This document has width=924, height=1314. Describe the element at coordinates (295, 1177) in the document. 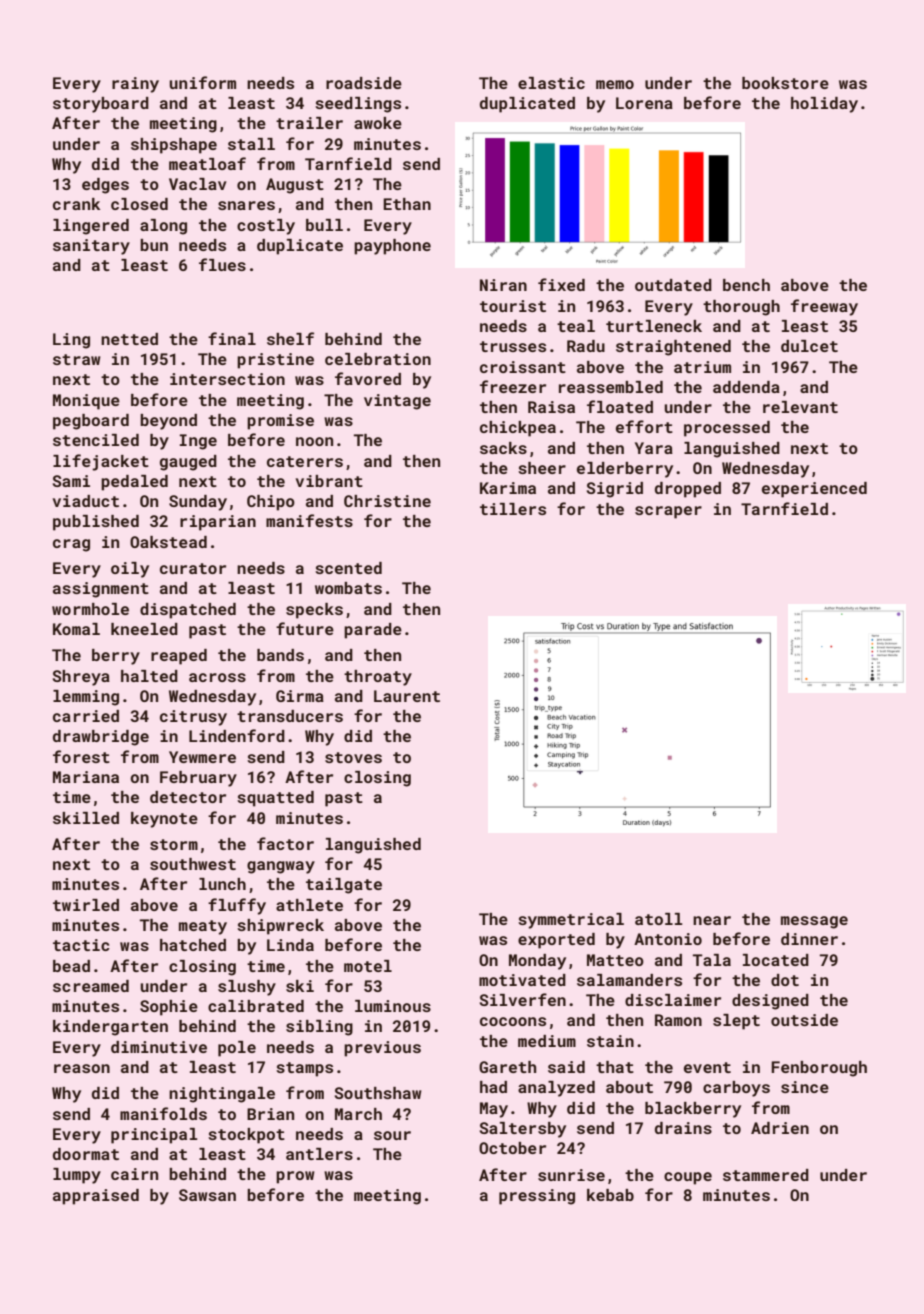

I see `prow` at that location.
